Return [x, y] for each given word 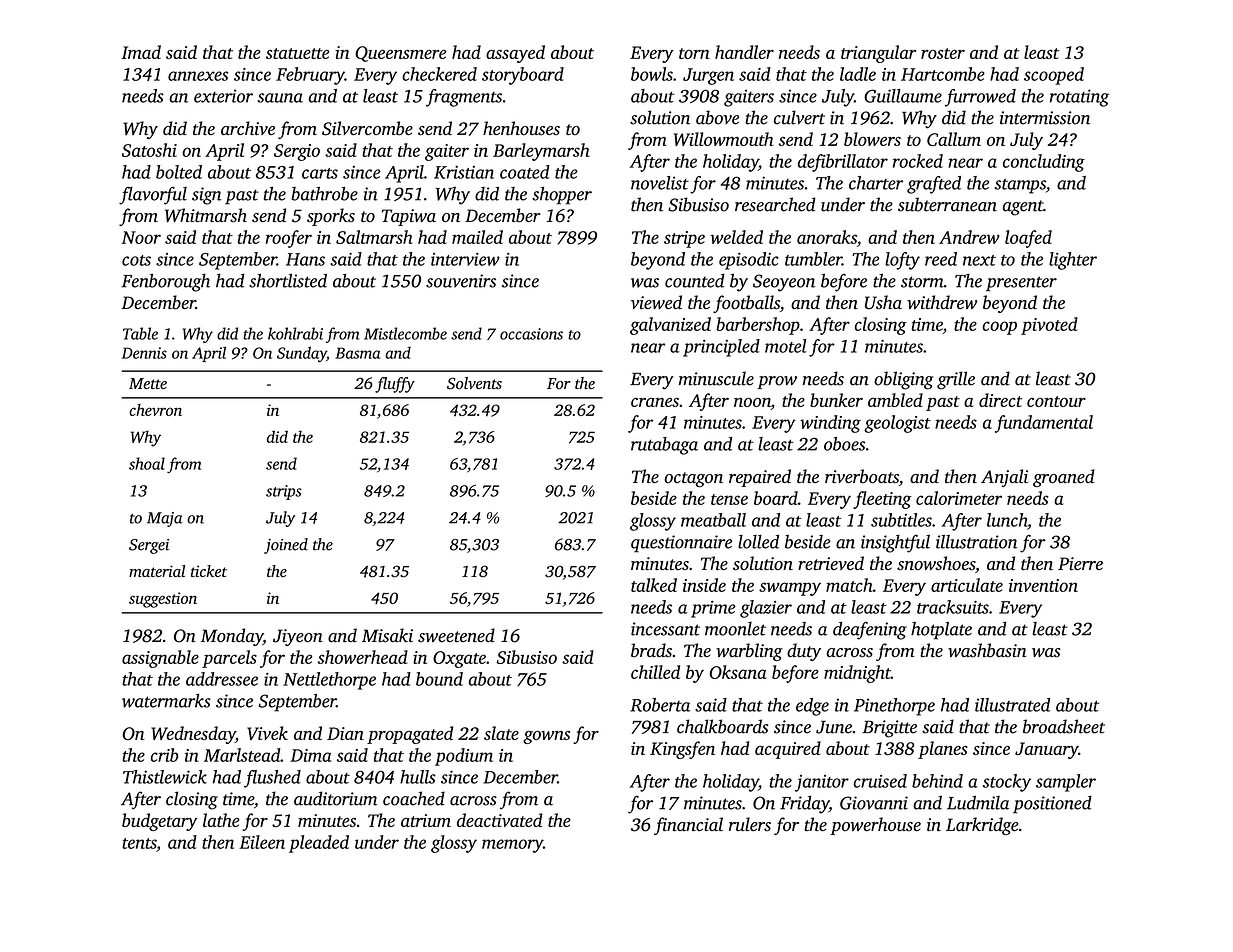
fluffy [395, 385]
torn [694, 53]
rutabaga [664, 446]
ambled [895, 400]
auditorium [335, 798]
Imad [141, 52]
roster [943, 53]
